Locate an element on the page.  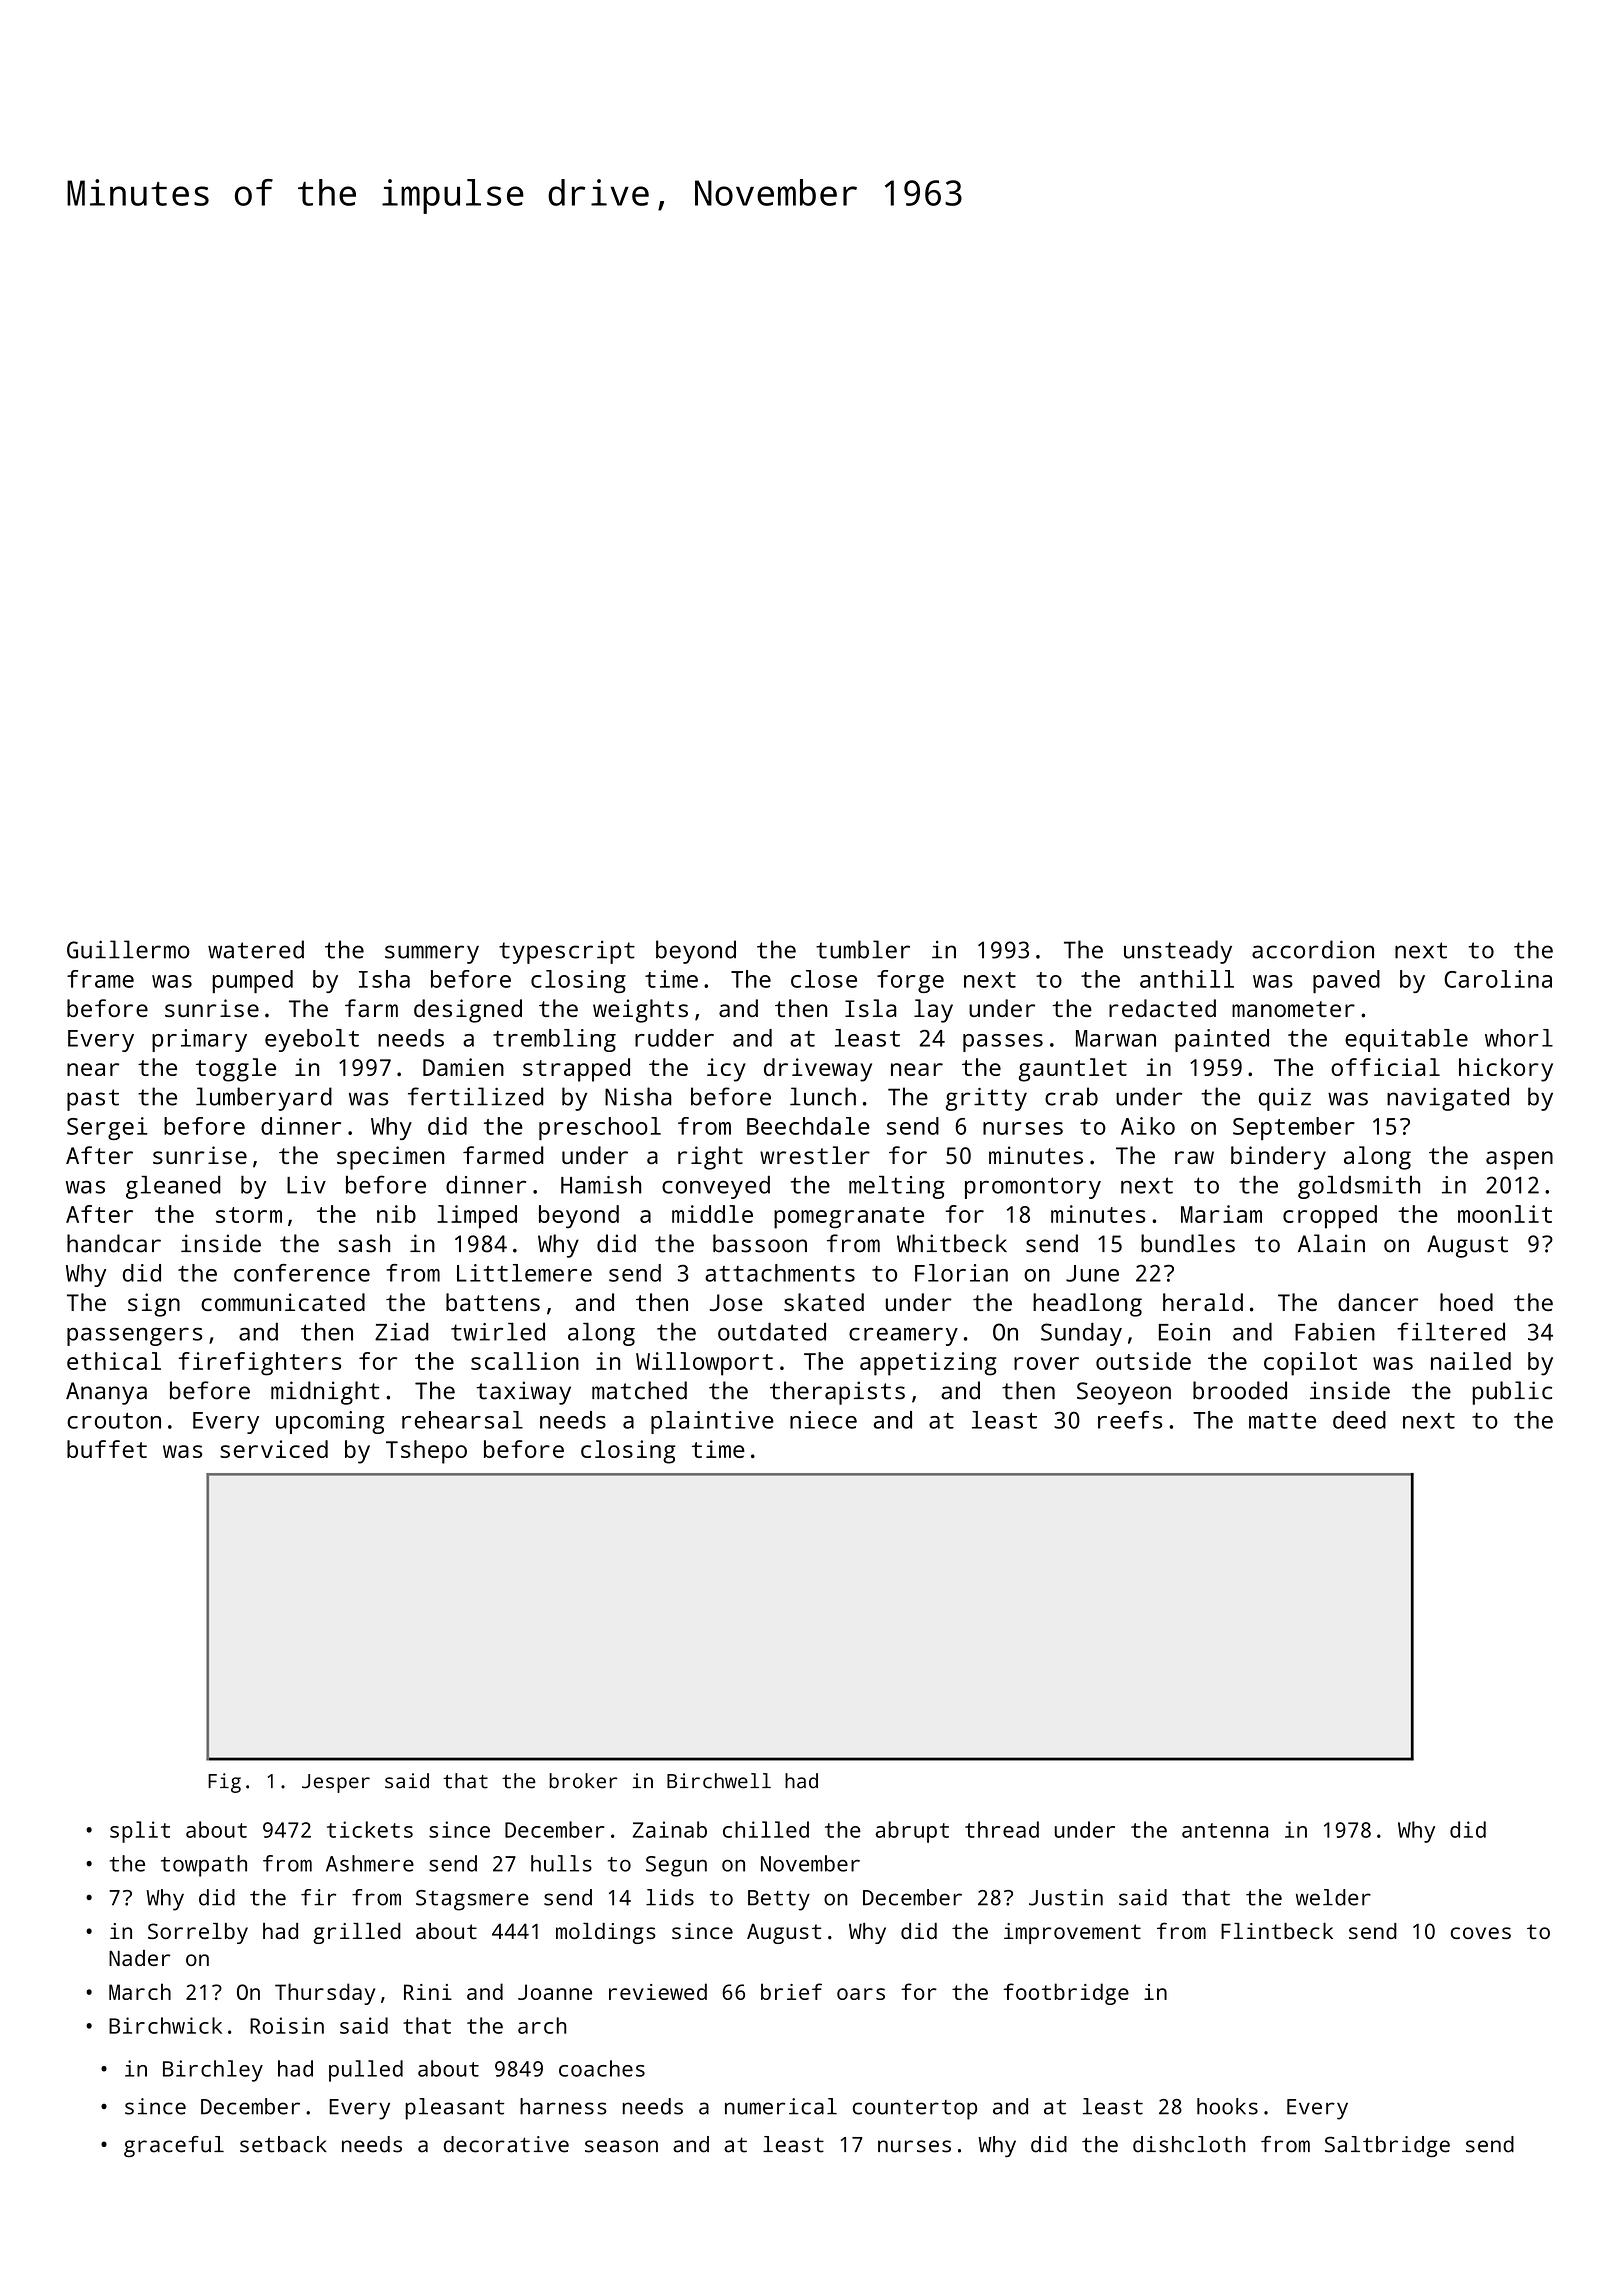
antenna is located at coordinates (1225, 1830).
